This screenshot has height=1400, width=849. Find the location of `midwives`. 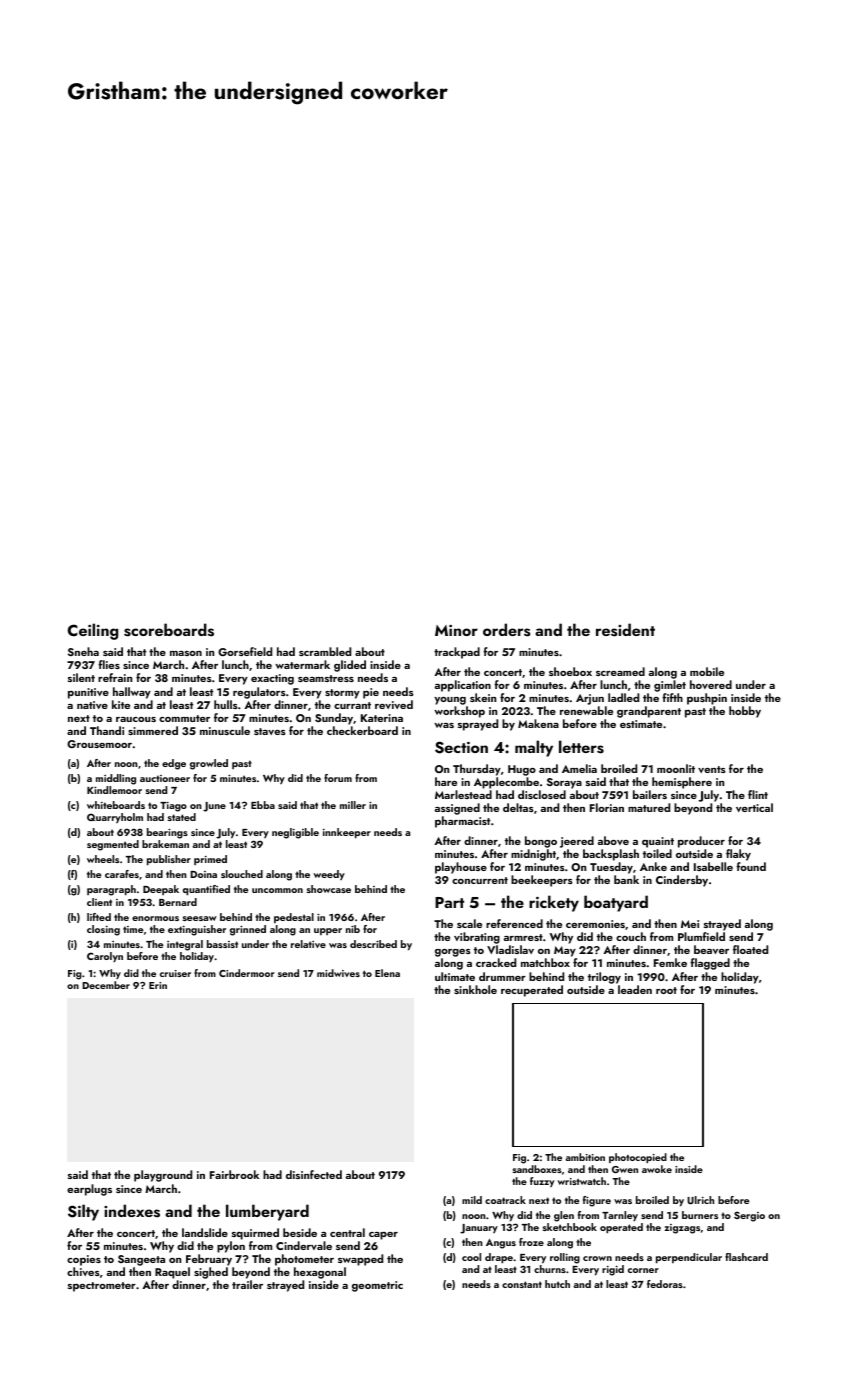

midwives is located at coordinates (338, 973).
